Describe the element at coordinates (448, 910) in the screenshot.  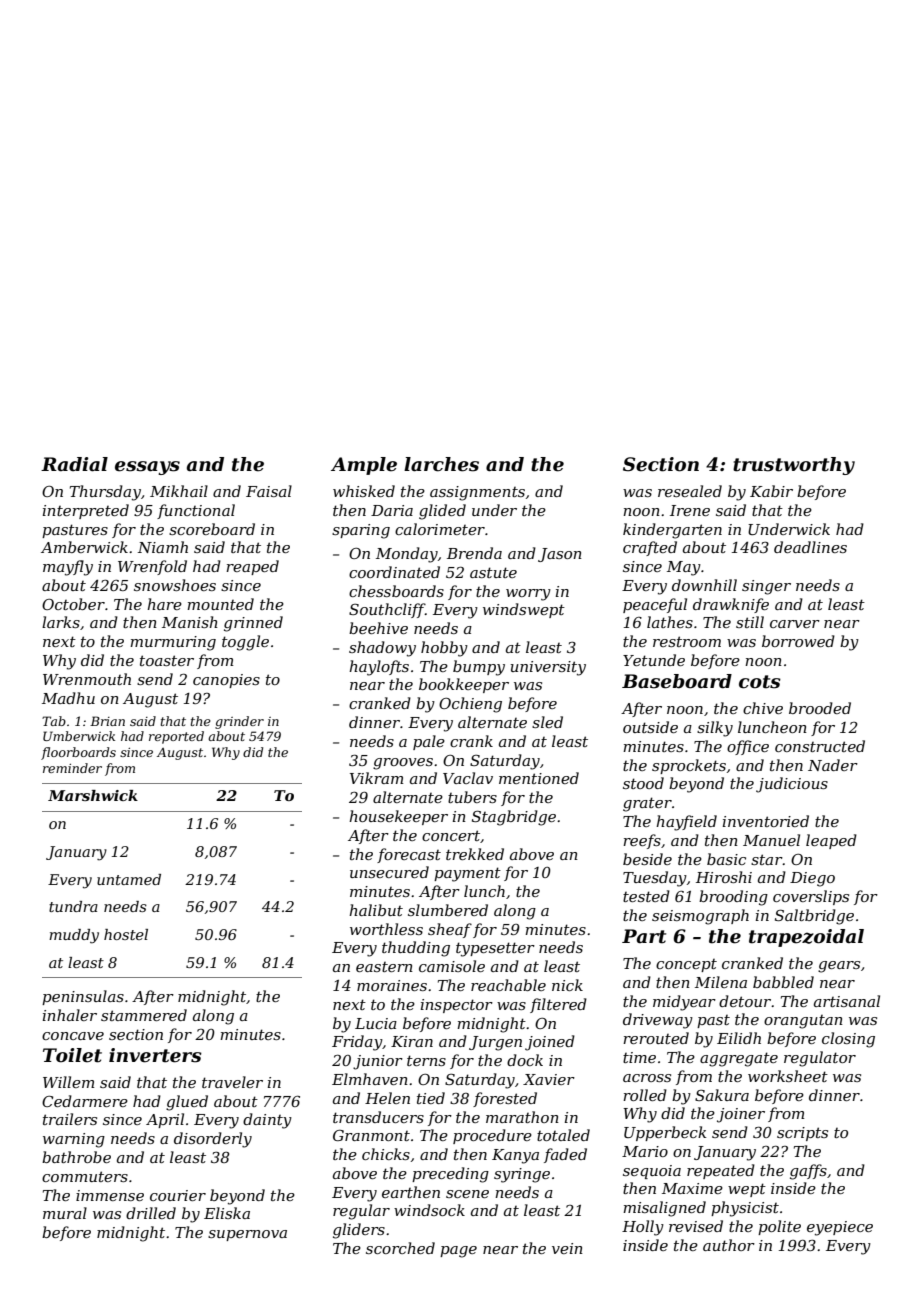
I see `slumbered` at that location.
